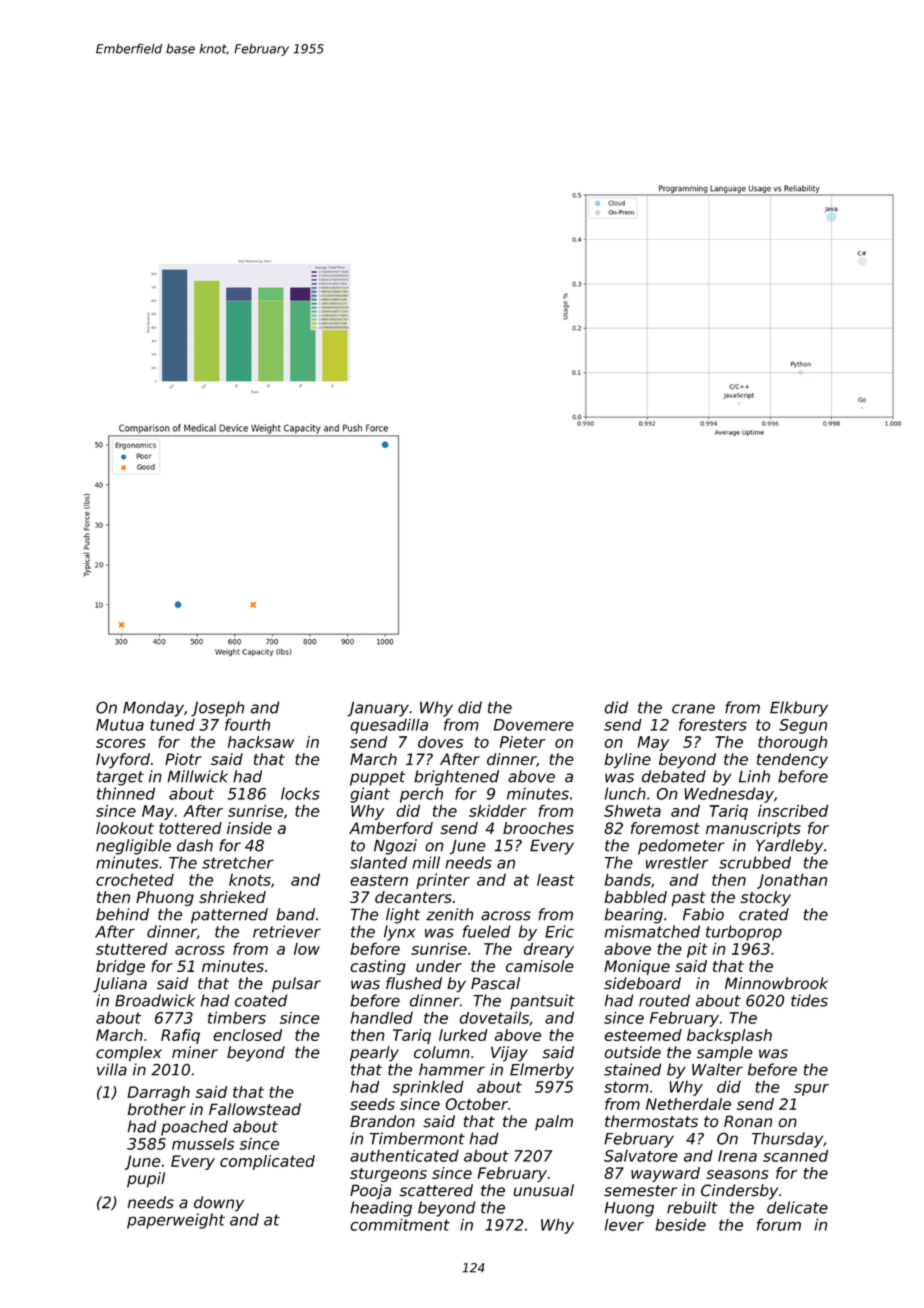 The width and height of the page is (924, 1308). I want to click on tendency, so click(792, 761).
